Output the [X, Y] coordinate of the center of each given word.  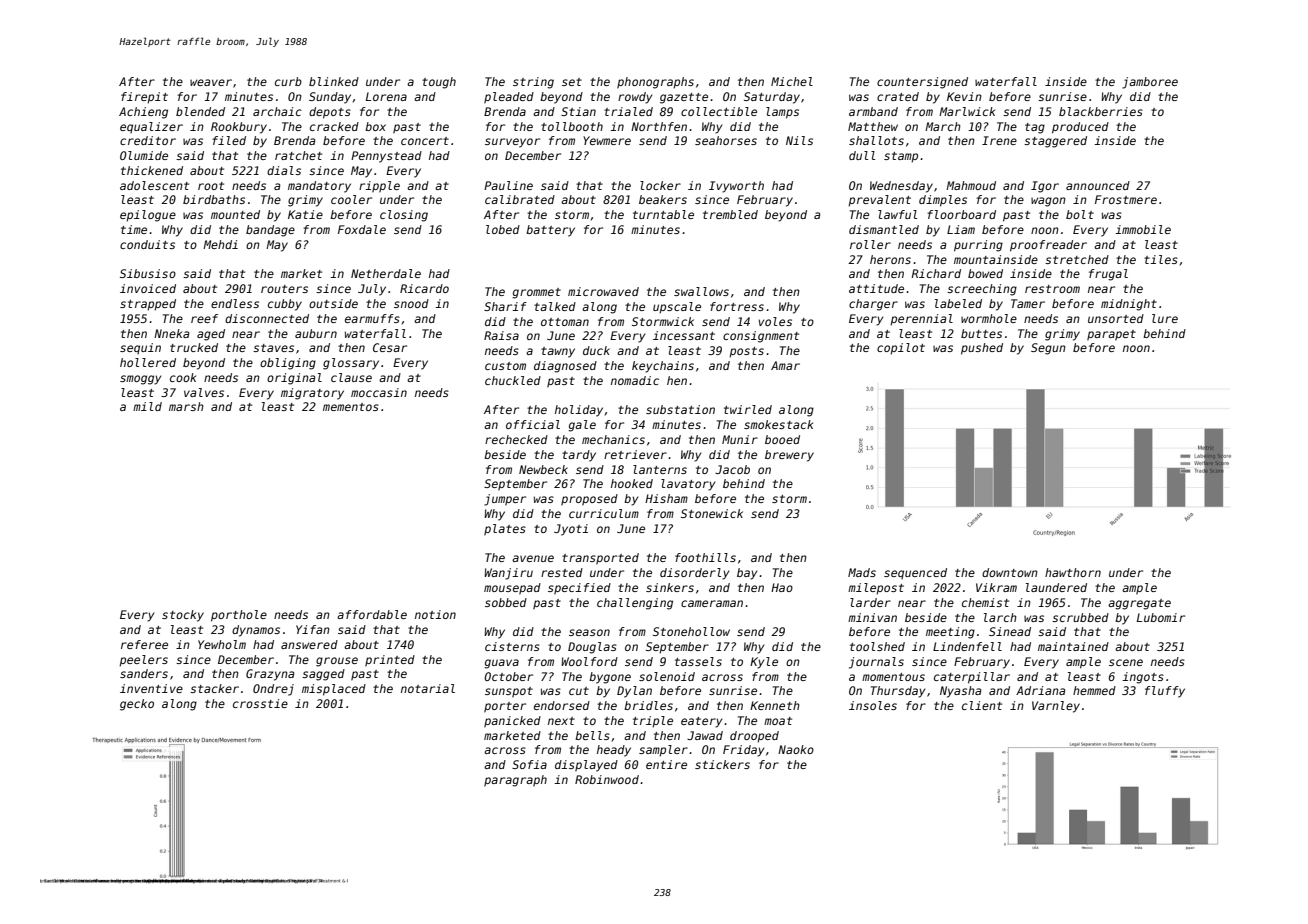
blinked [334, 81]
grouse [337, 662]
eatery [701, 722]
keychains [663, 367]
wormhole [989, 318]
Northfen [659, 126]
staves [273, 348]
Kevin [964, 96]
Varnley [1056, 707]
